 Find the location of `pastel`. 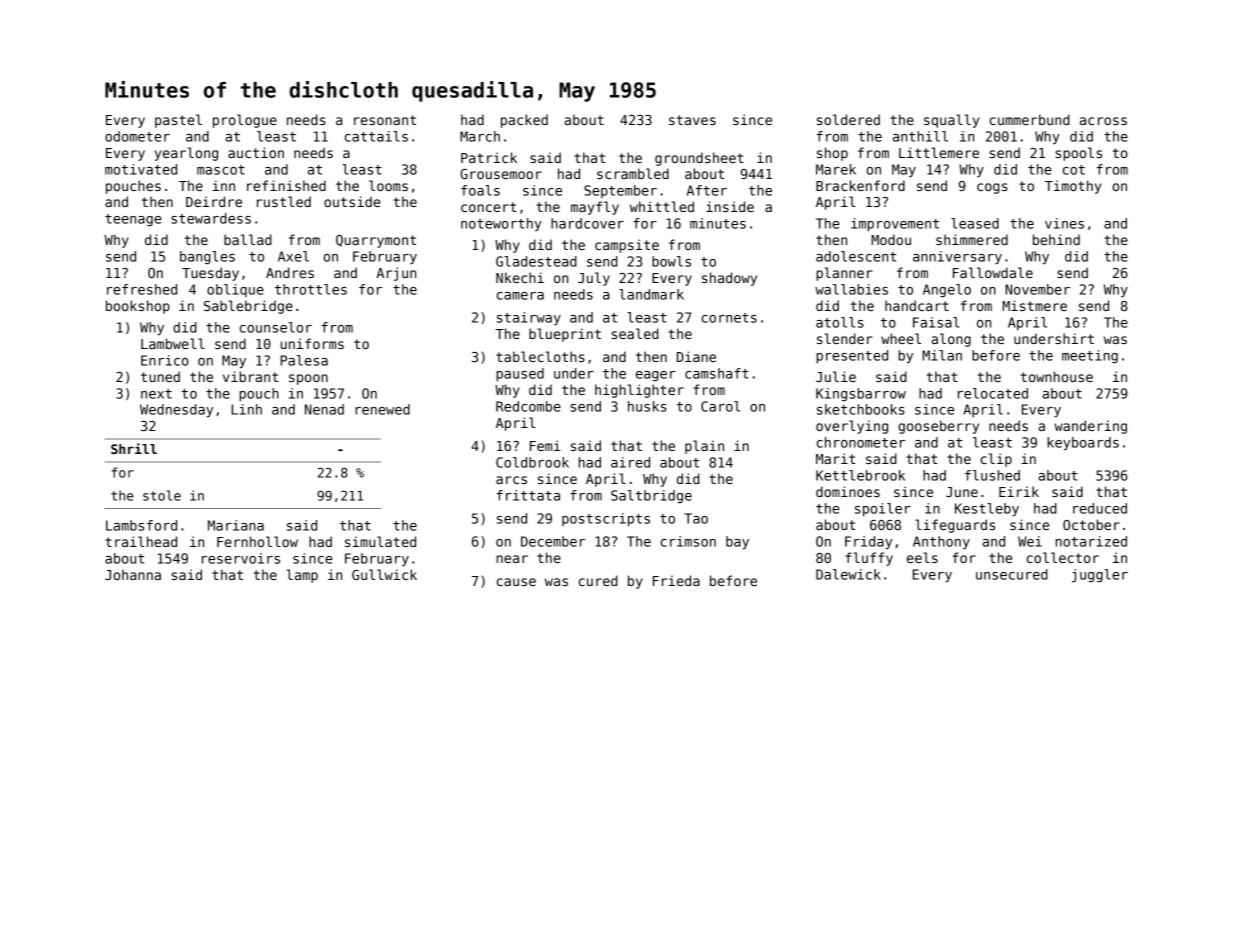

pastel is located at coordinates (178, 121).
